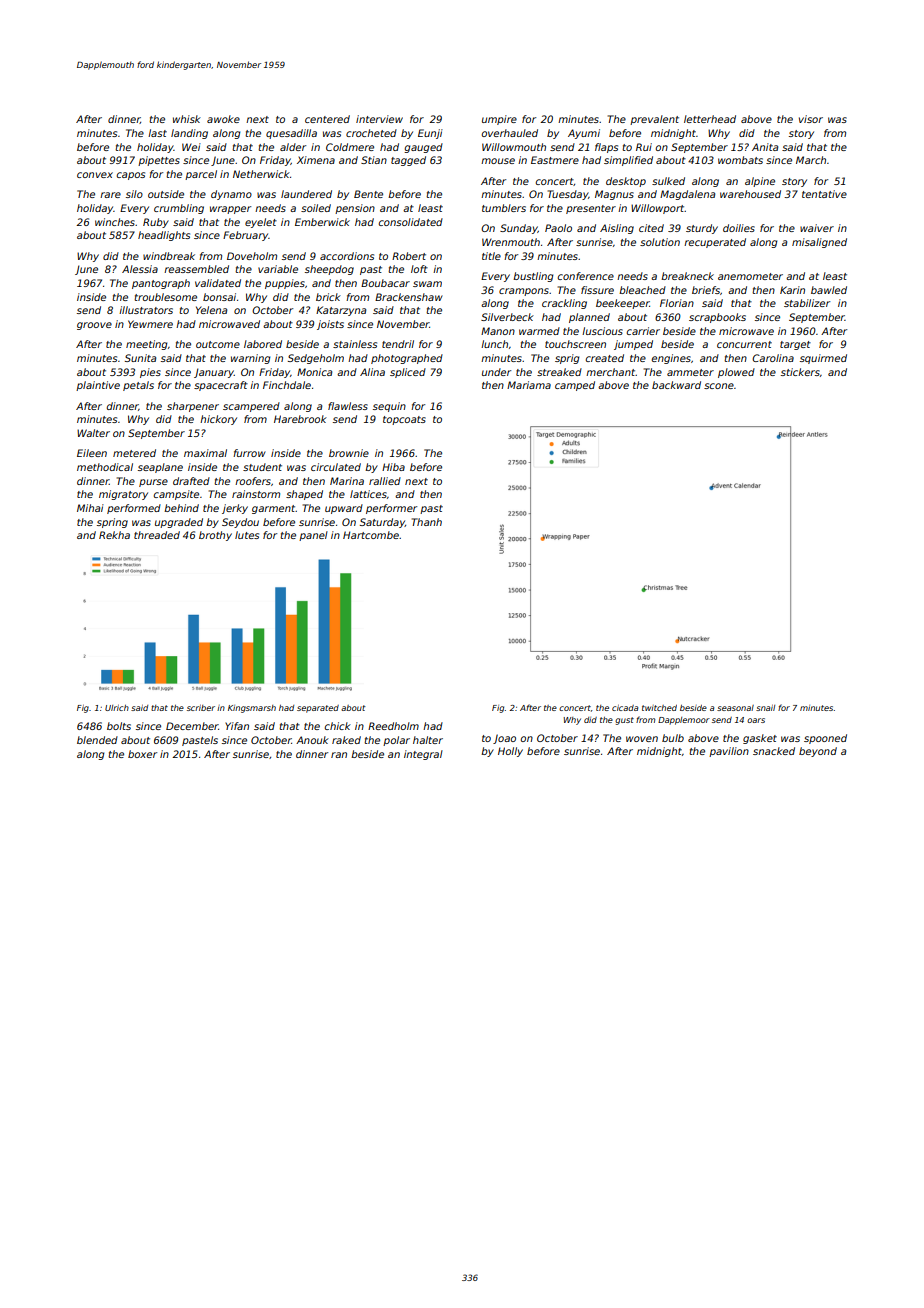  What do you see at coordinates (138, 386) in the screenshot?
I see `petals` at bounding box center [138, 386].
